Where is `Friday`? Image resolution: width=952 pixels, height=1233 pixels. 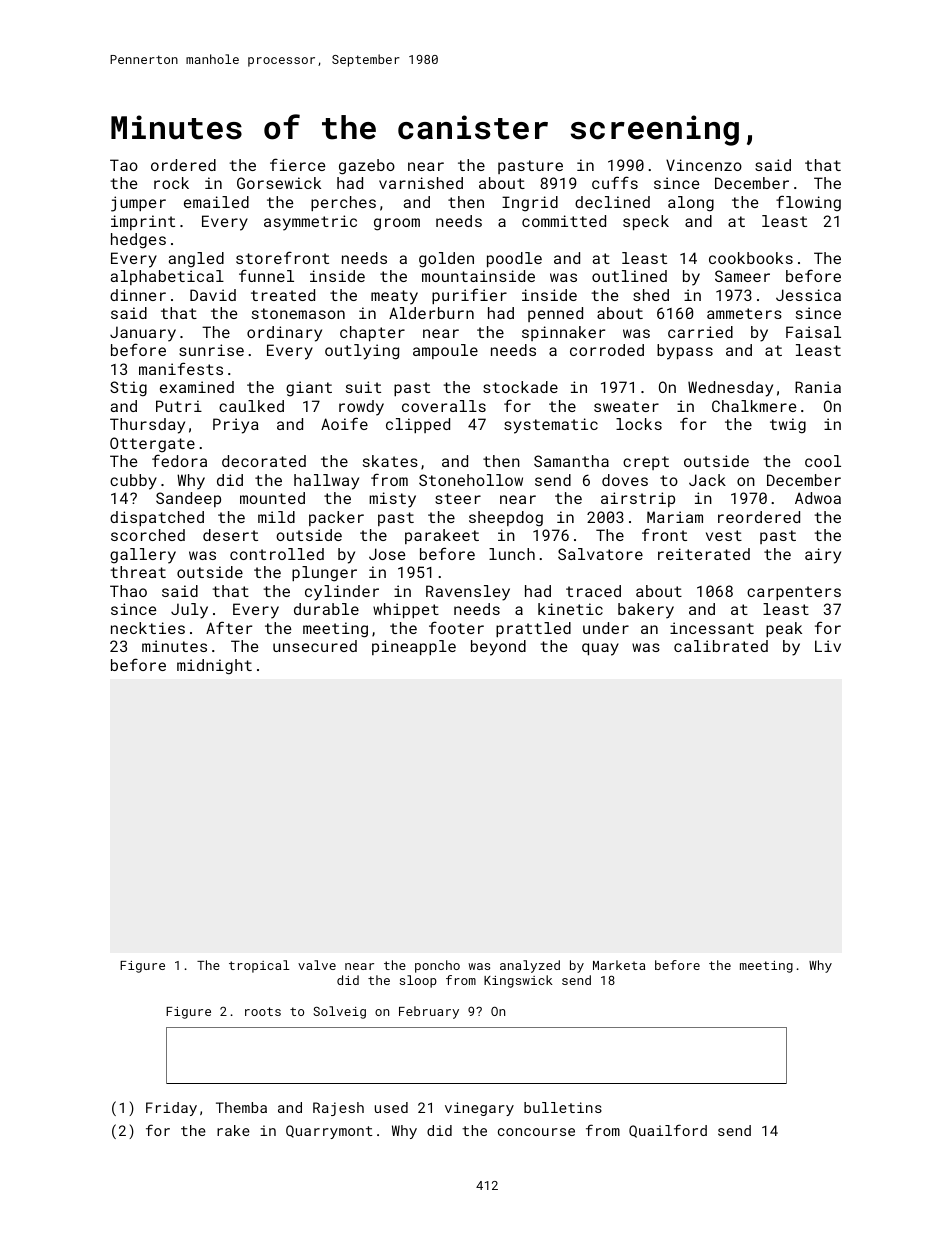 Friday is located at coordinates (171, 1109).
